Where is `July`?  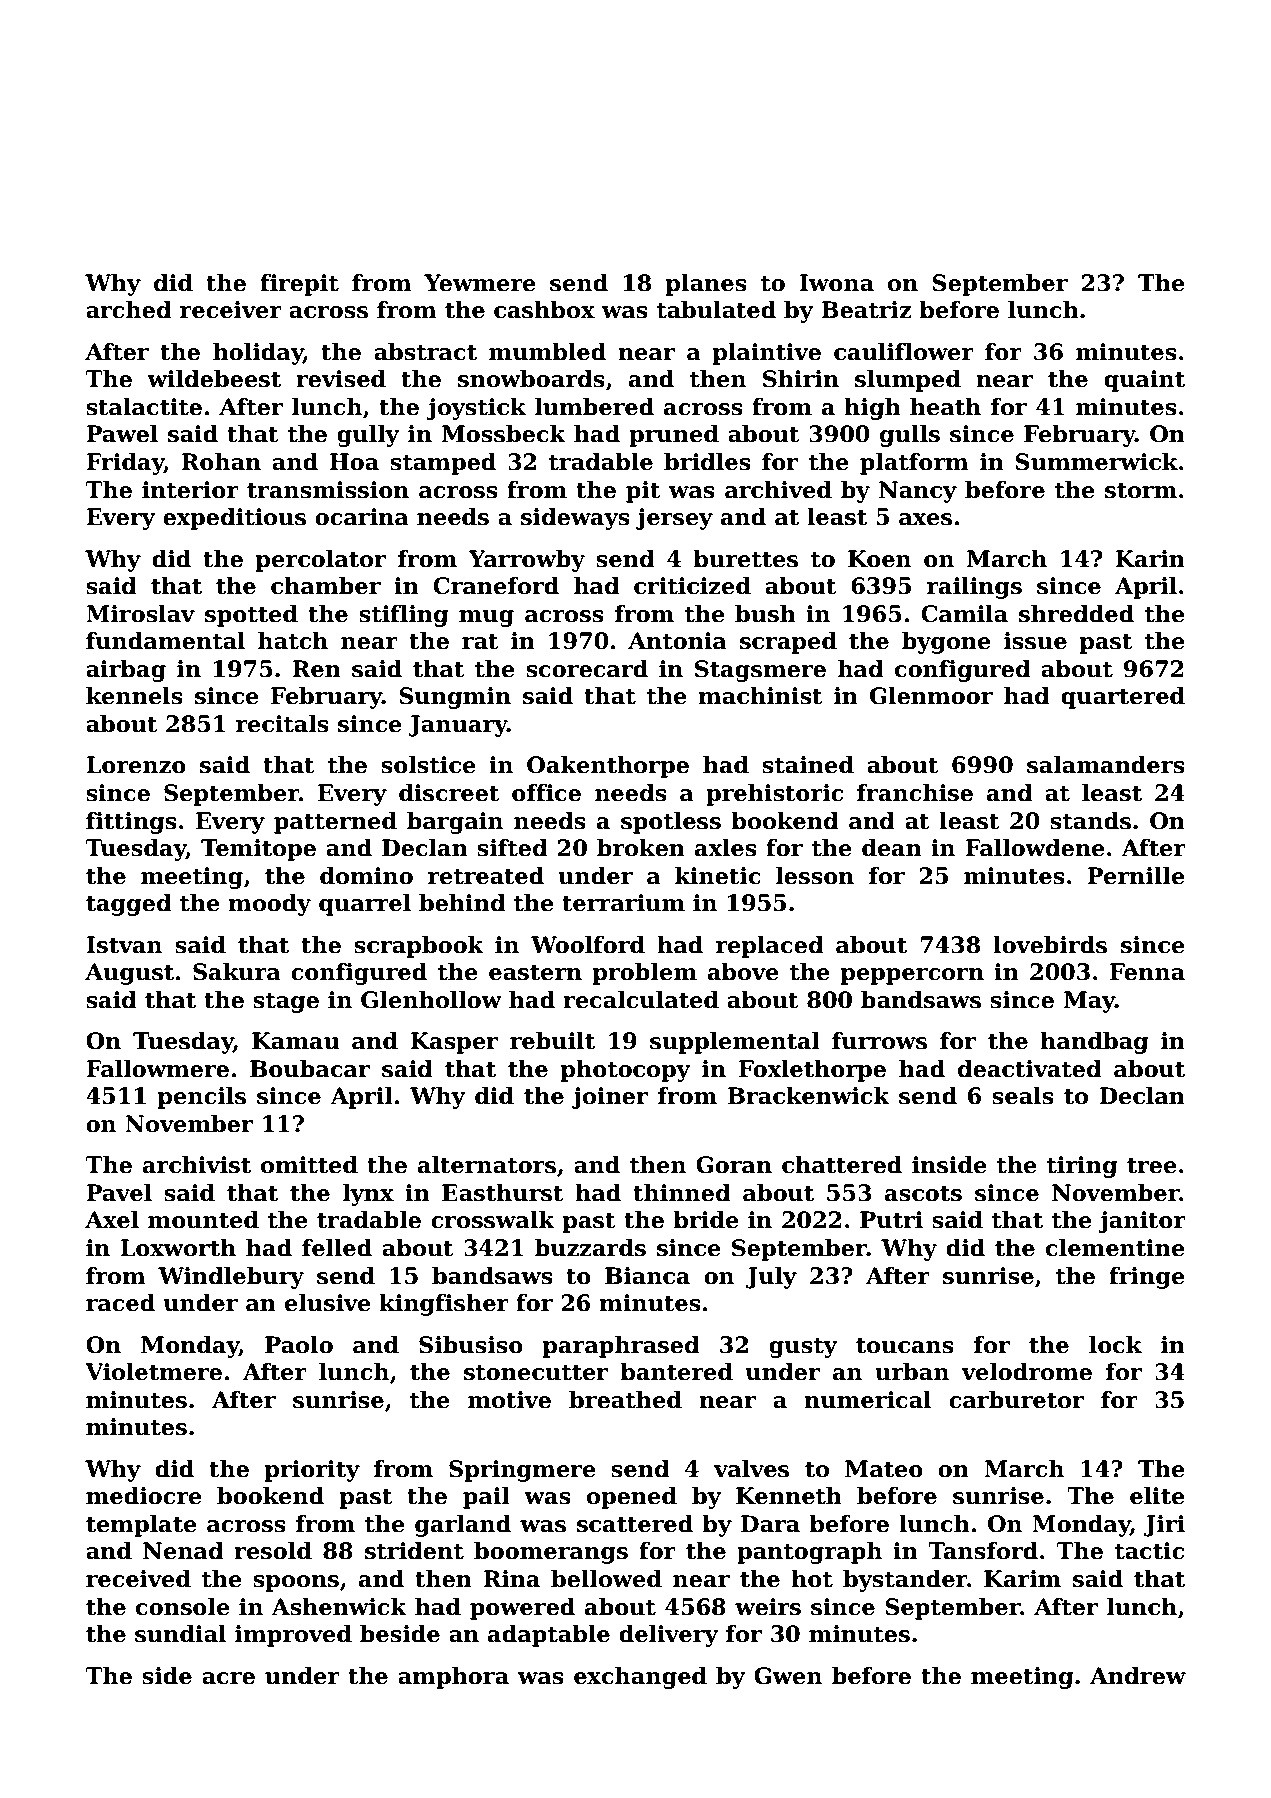
July is located at coordinates (771, 1278).
